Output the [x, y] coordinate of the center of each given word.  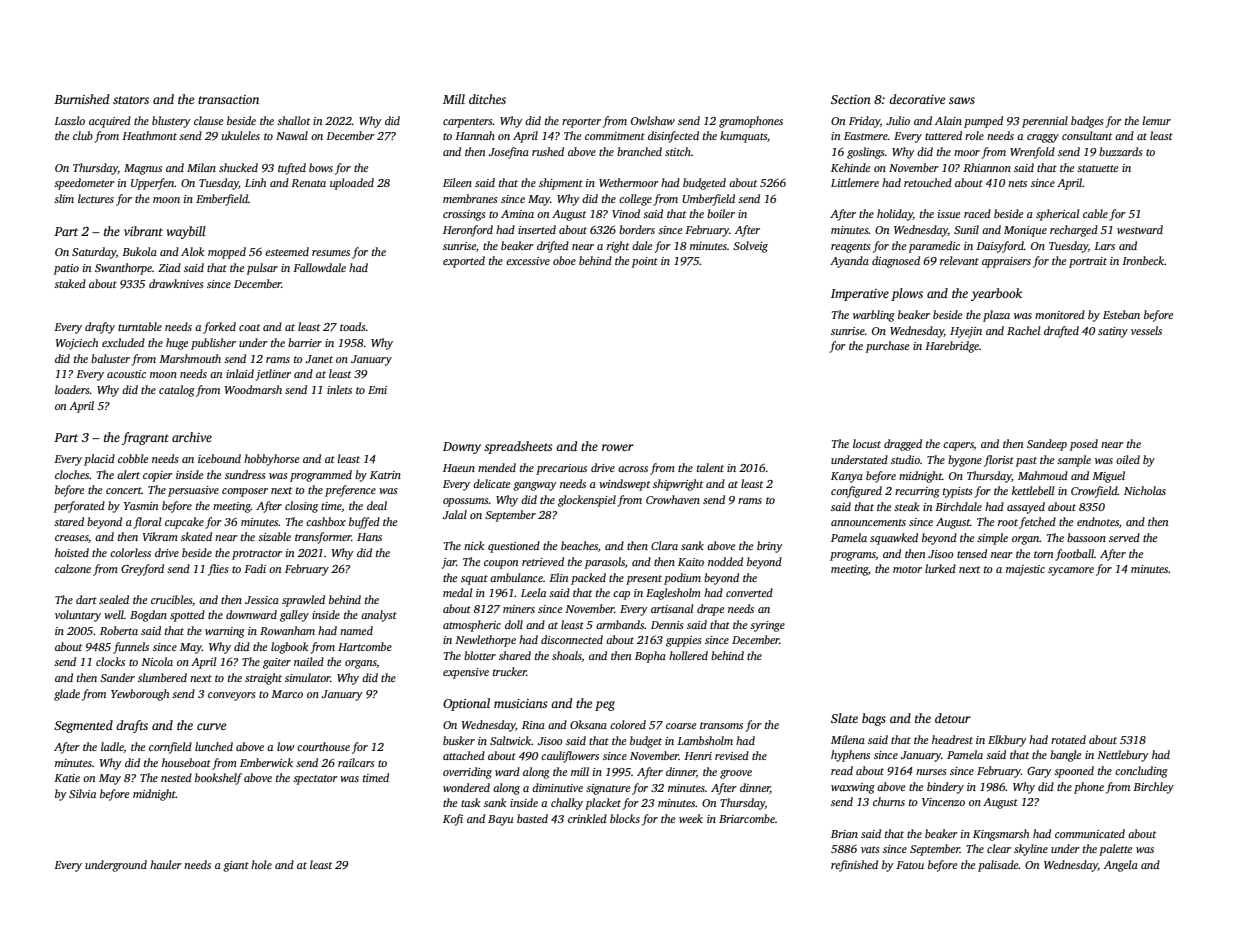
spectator [315, 780]
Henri [698, 756]
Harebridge [952, 347]
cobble [133, 458]
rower [618, 447]
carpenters [468, 123]
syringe [767, 626]
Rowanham [287, 630]
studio [905, 459]
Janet [319, 359]
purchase [888, 347]
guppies [684, 641]
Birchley [1153, 788]
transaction [228, 99]
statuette [1098, 168]
